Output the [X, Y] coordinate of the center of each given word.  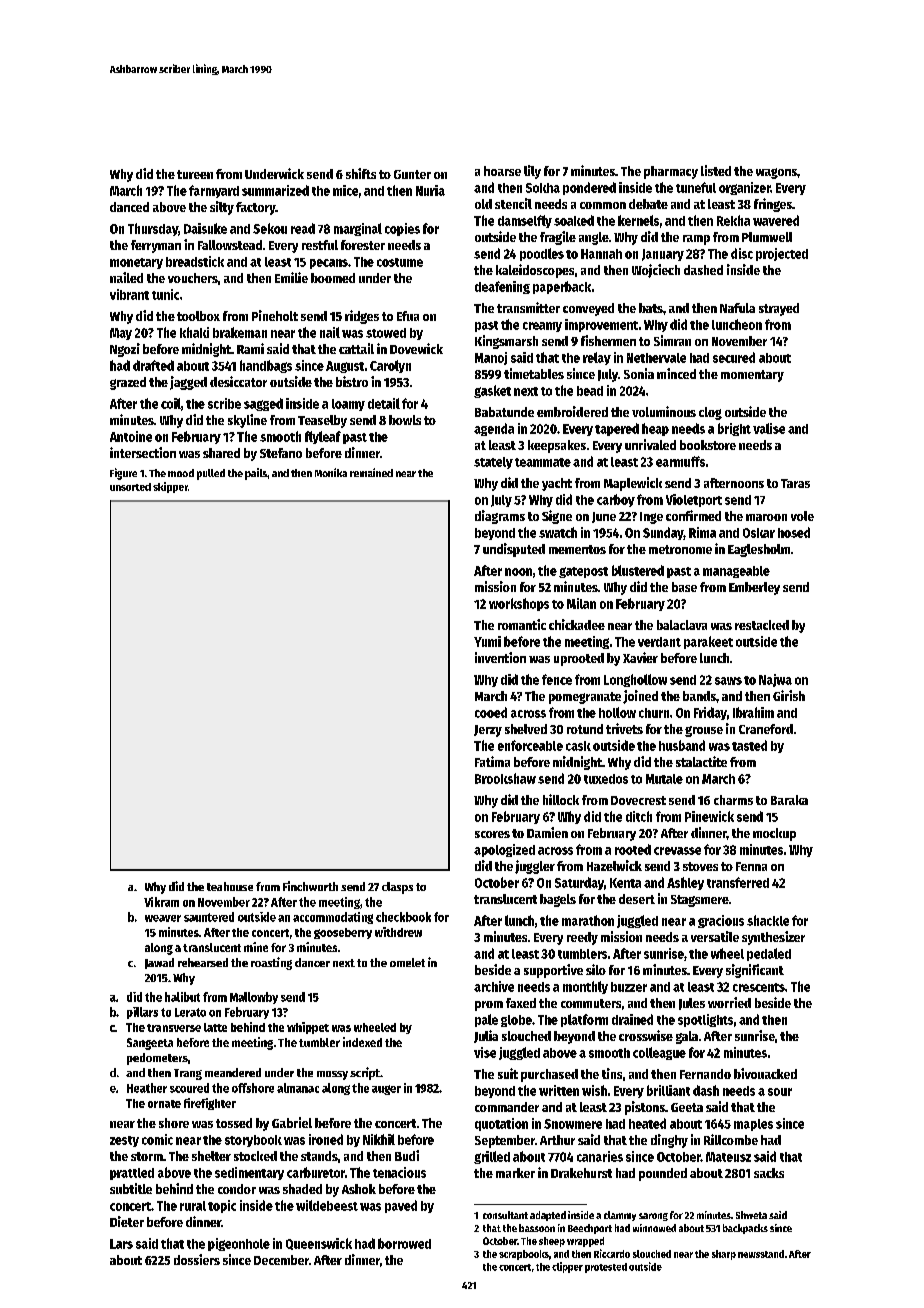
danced [129, 207]
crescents [759, 987]
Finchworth [310, 886]
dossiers [197, 1259]
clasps [397, 888]
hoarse [502, 171]
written [559, 1090]
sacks [769, 1173]
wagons [776, 173]
